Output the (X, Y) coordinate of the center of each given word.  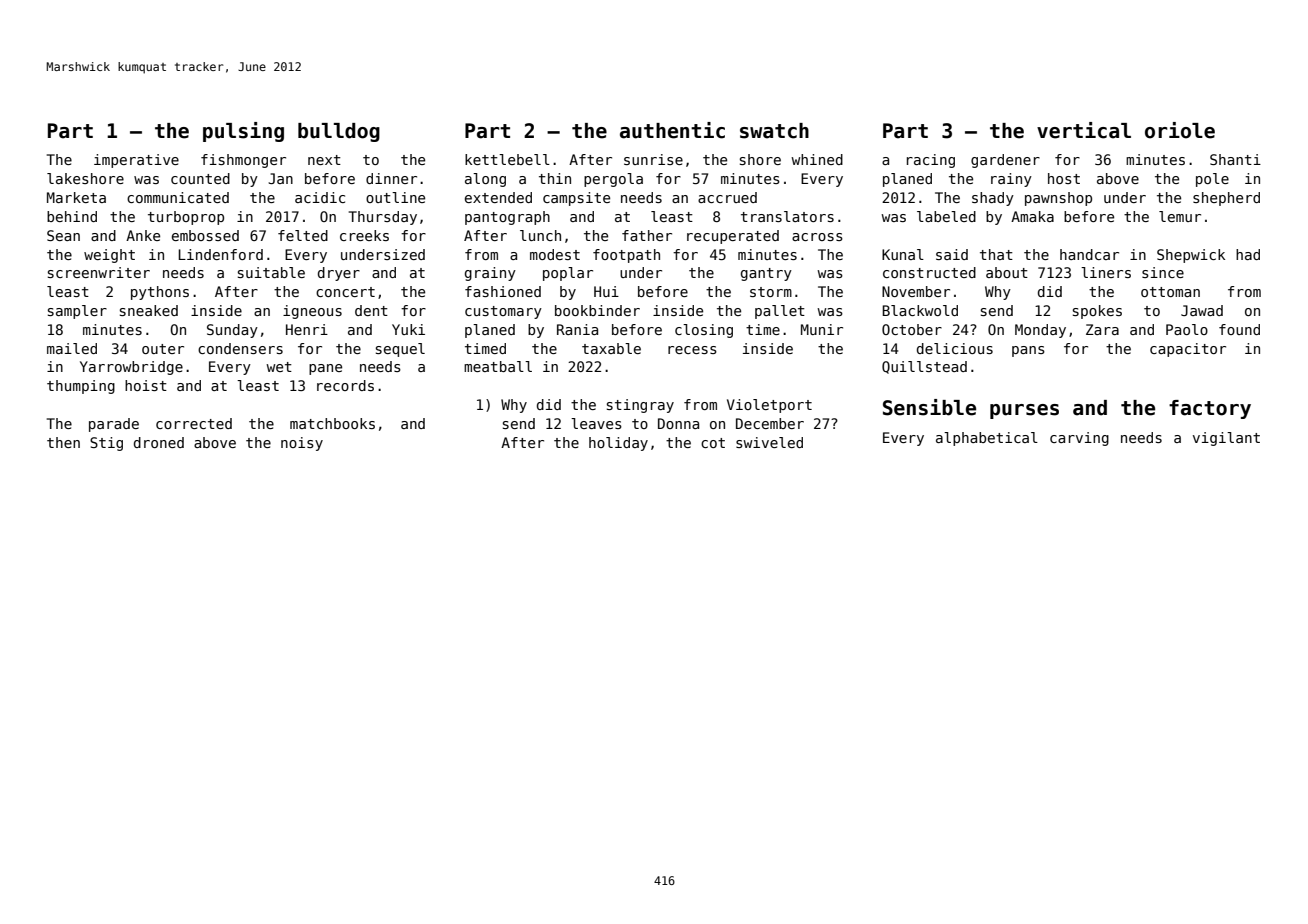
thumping (81, 387)
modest (555, 254)
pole (1212, 180)
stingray (640, 406)
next (324, 160)
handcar (1089, 254)
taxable (611, 348)
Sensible (929, 407)
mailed (72, 348)
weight (109, 256)
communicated (178, 197)
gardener (1005, 161)
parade (114, 425)
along (485, 180)
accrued (727, 197)
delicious (955, 348)
